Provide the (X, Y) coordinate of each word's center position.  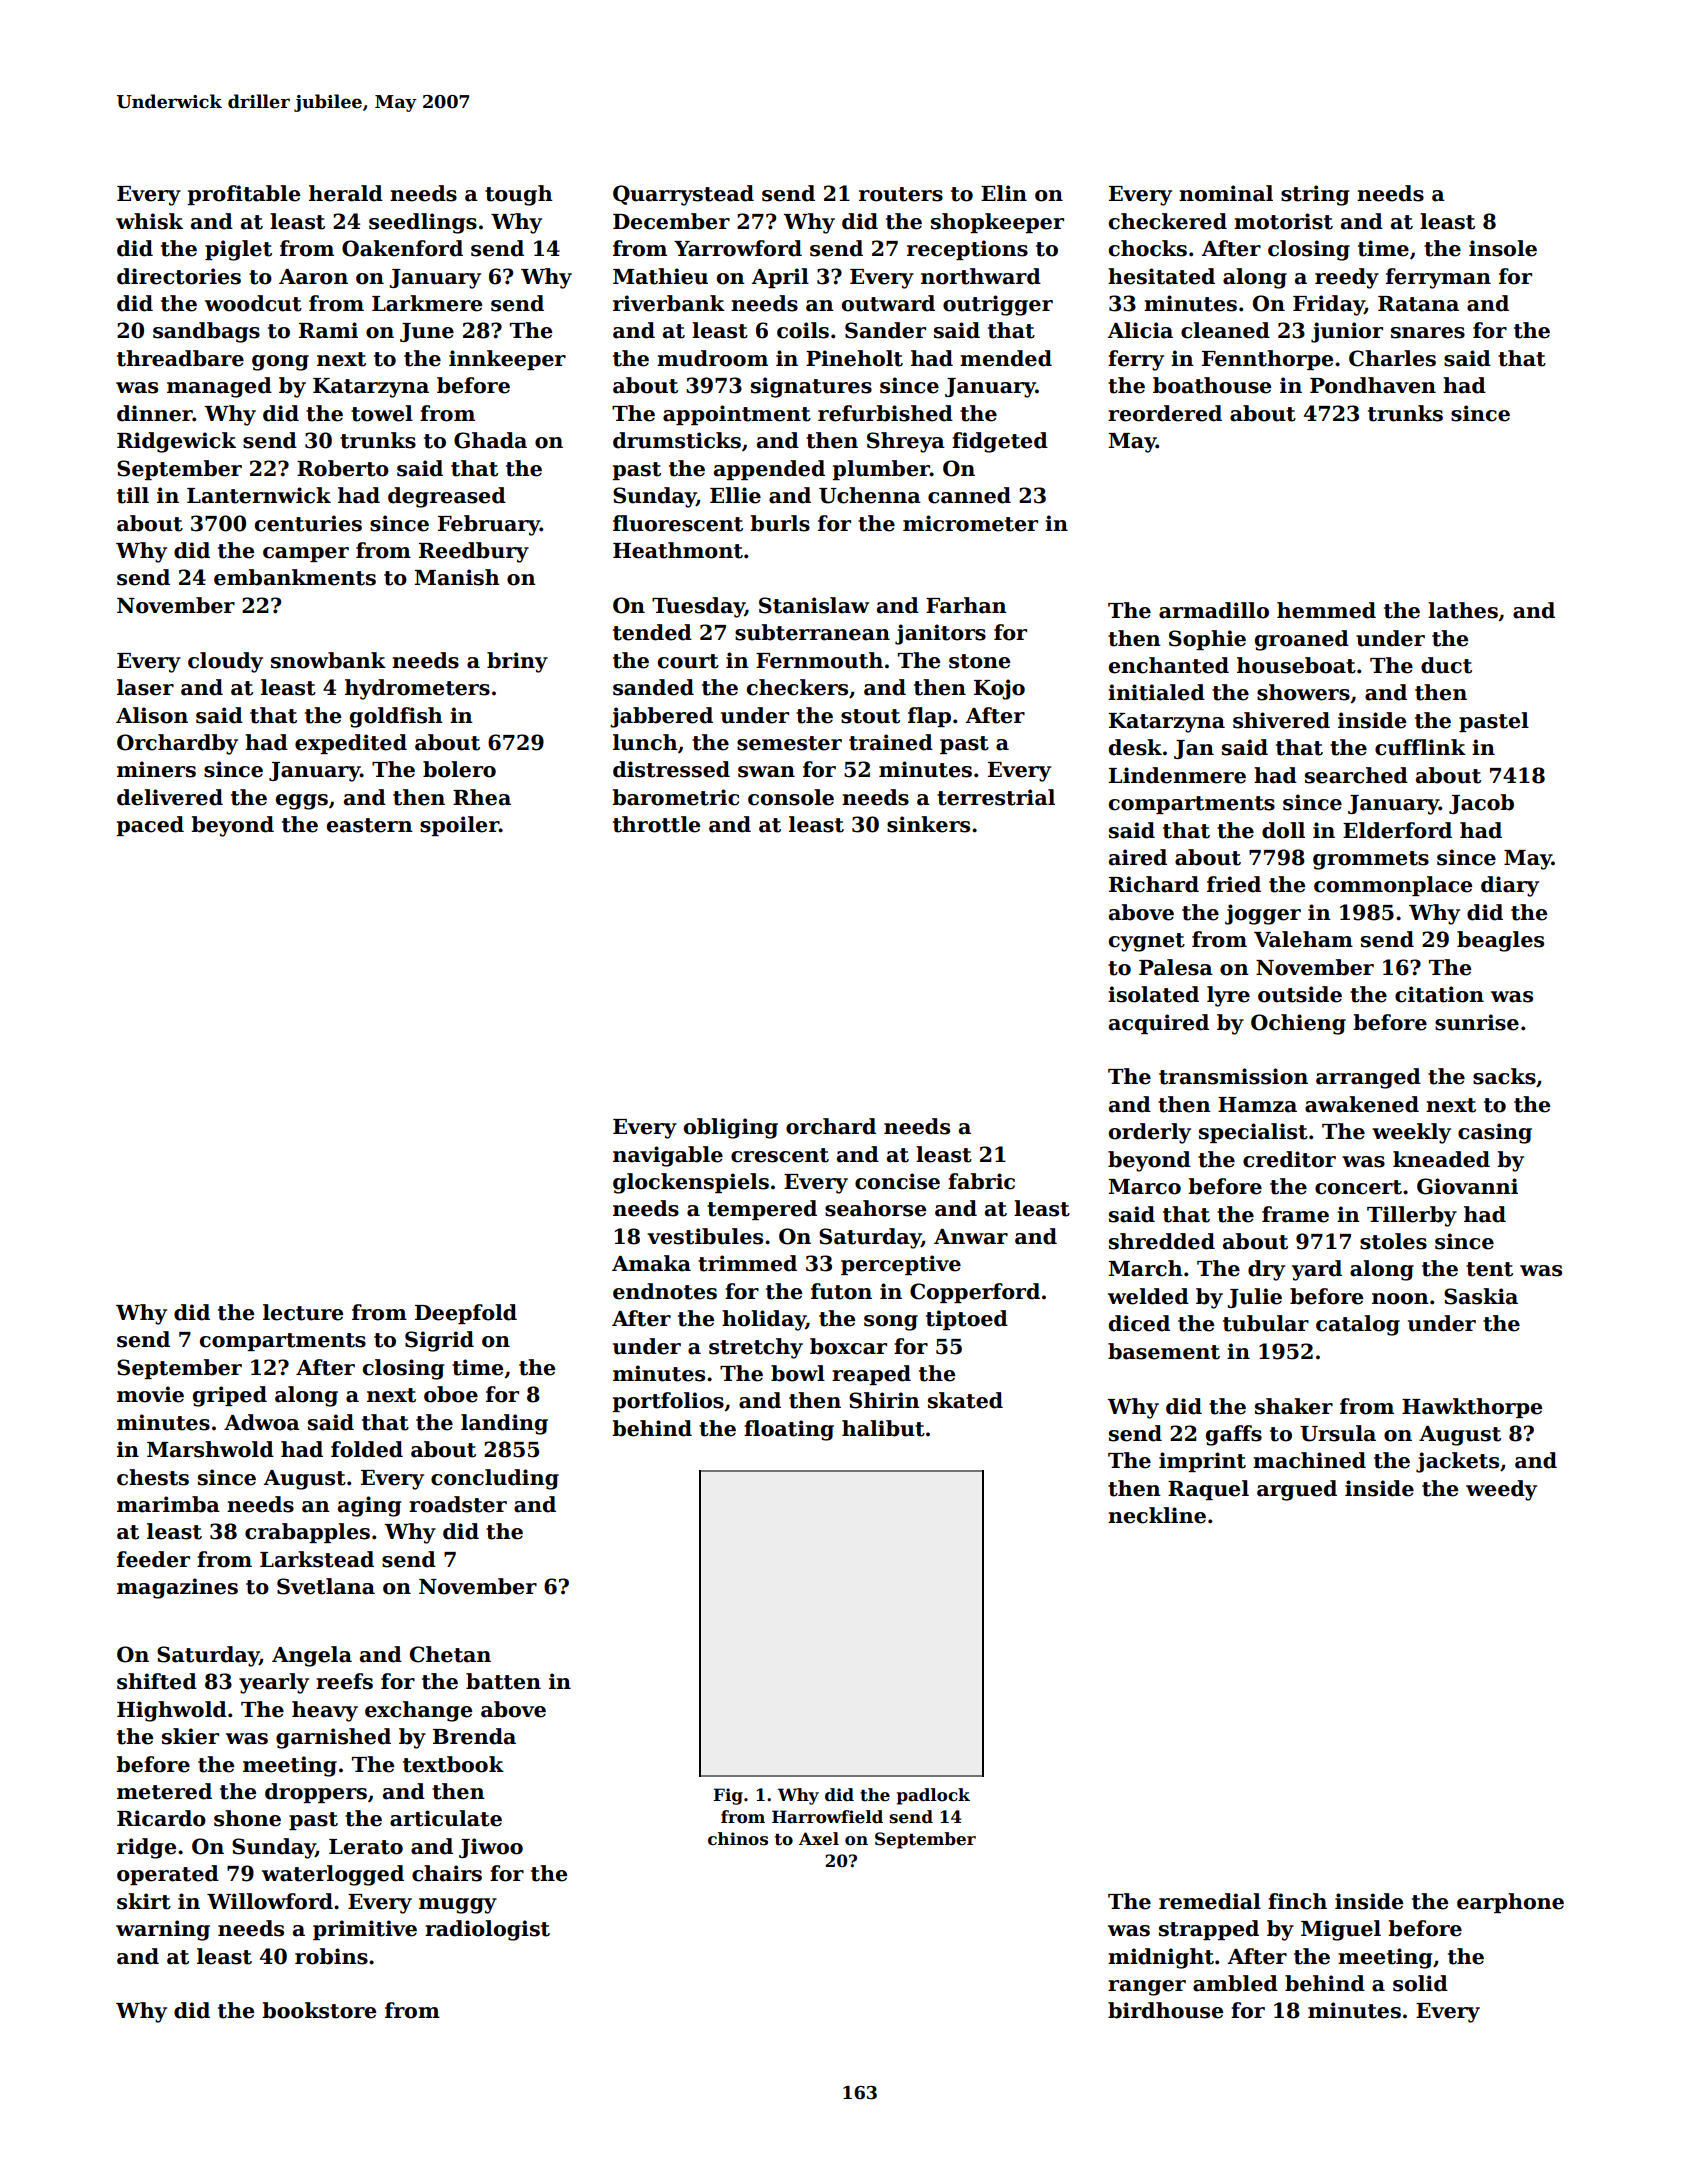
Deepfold (466, 1314)
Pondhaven (1373, 385)
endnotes (665, 1291)
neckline (1157, 1515)
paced (150, 826)
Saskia (1481, 1296)
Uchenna (870, 495)
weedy (1501, 1490)
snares (1428, 333)
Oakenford (402, 248)
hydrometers (417, 689)
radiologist (487, 1930)
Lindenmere (1177, 775)
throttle (656, 824)
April (780, 278)
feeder (153, 1559)
